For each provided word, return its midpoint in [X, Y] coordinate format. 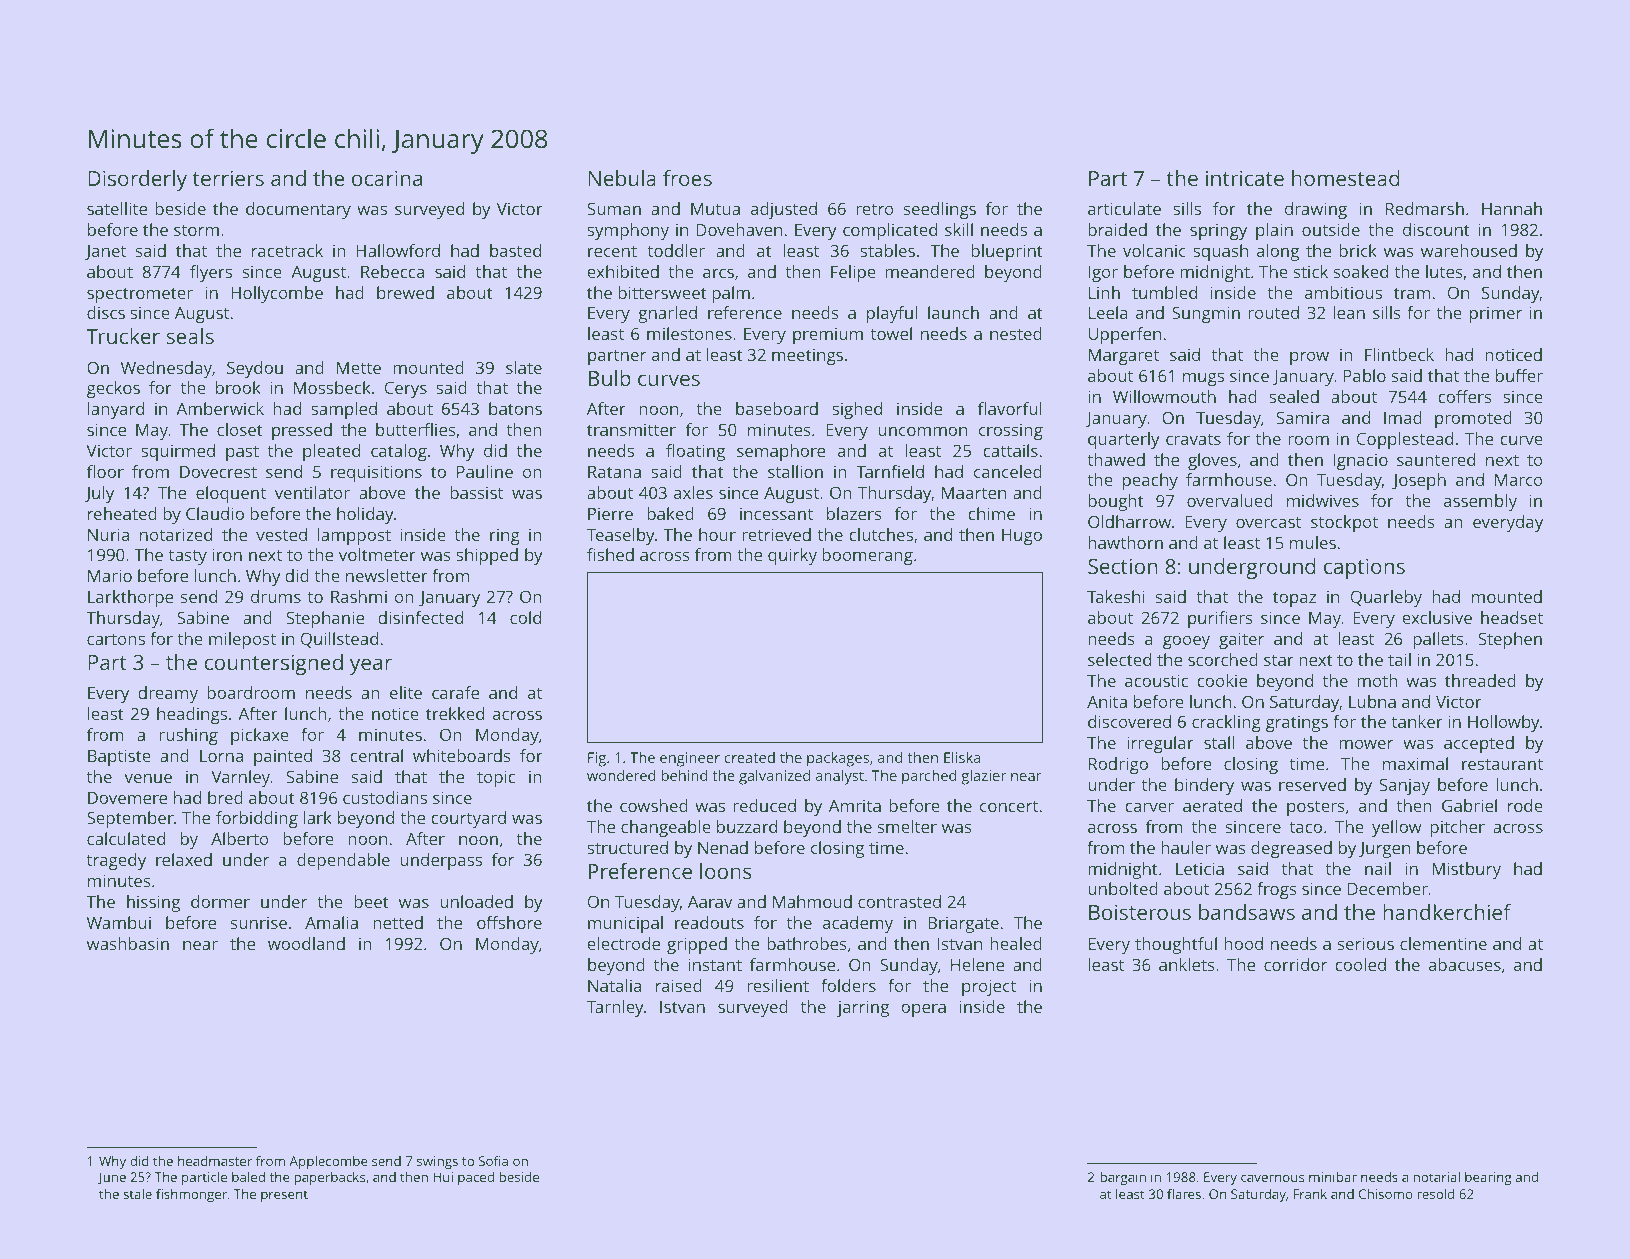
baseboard [777, 408]
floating [695, 452]
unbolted [1123, 888]
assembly [1480, 502]
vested [281, 534]
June [112, 1178]
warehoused [1469, 250]
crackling [1226, 723]
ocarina [387, 178]
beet [371, 901]
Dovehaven [739, 229]
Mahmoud [812, 901]
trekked [455, 713]
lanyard [116, 410]
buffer [1519, 375]
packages [838, 759]
